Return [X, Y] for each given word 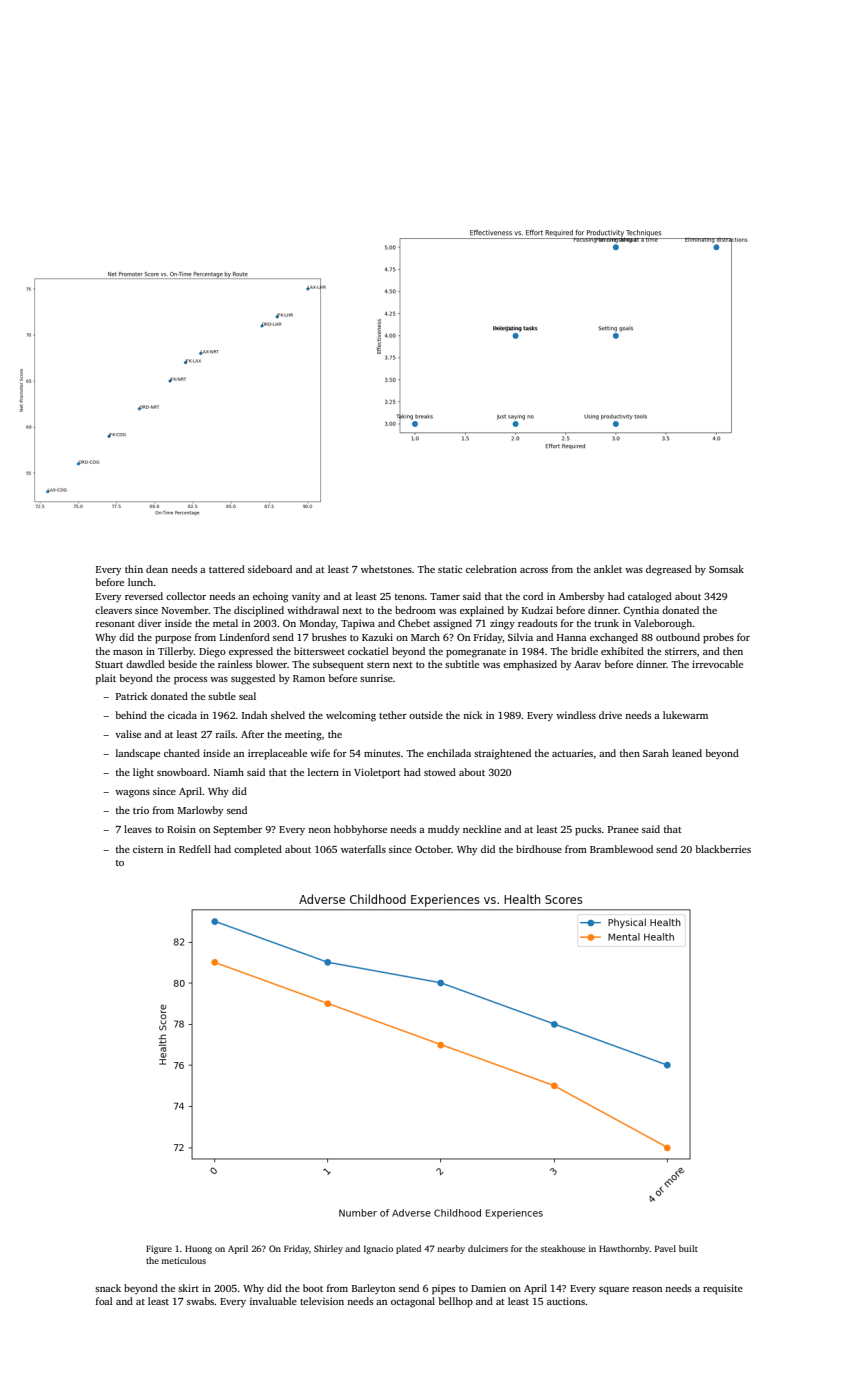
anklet [608, 569]
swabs [200, 1301]
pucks [588, 830]
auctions [566, 1301]
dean [157, 569]
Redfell [195, 849]
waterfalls [363, 849]
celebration [491, 569]
